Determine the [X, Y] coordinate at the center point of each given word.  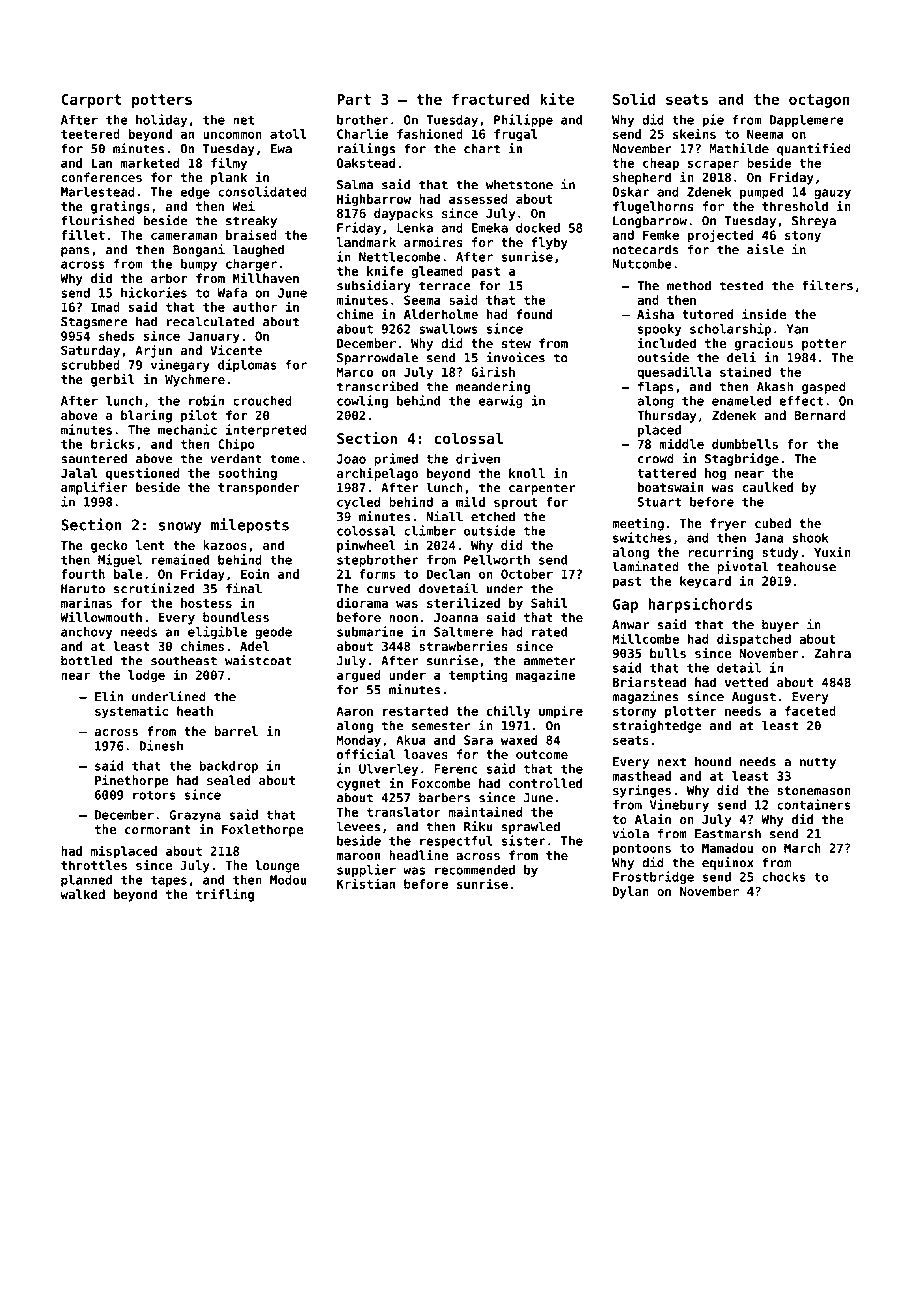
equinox [728, 863]
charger [251, 265]
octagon [819, 101]
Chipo [236, 445]
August [754, 698]
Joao [351, 459]
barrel [236, 731]
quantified [814, 149]
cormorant [158, 829]
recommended [475, 870]
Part [354, 99]
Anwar [630, 625]
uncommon [232, 135]
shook [810, 538]
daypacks [403, 214]
